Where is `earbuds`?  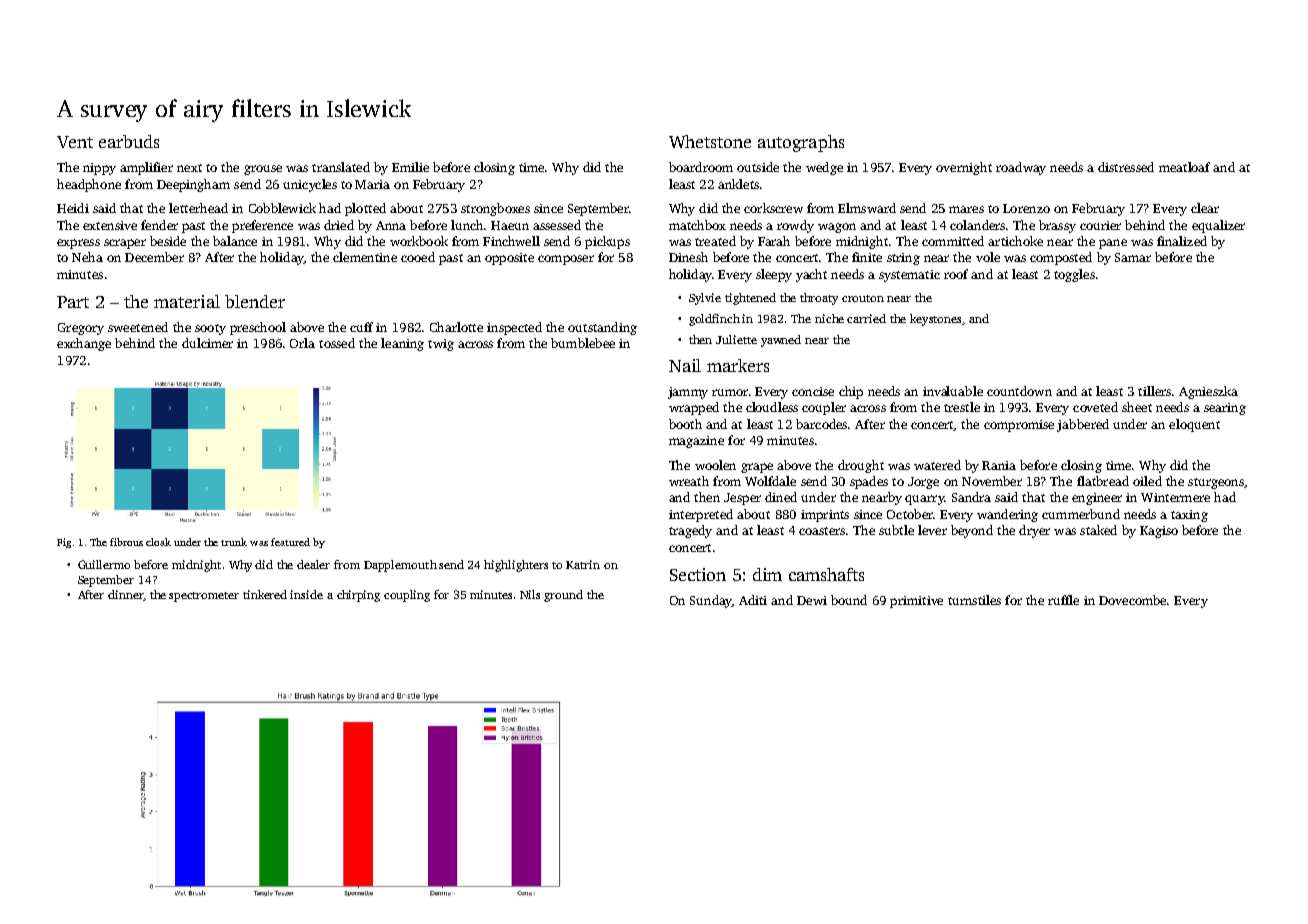 earbuds is located at coordinates (129, 141).
